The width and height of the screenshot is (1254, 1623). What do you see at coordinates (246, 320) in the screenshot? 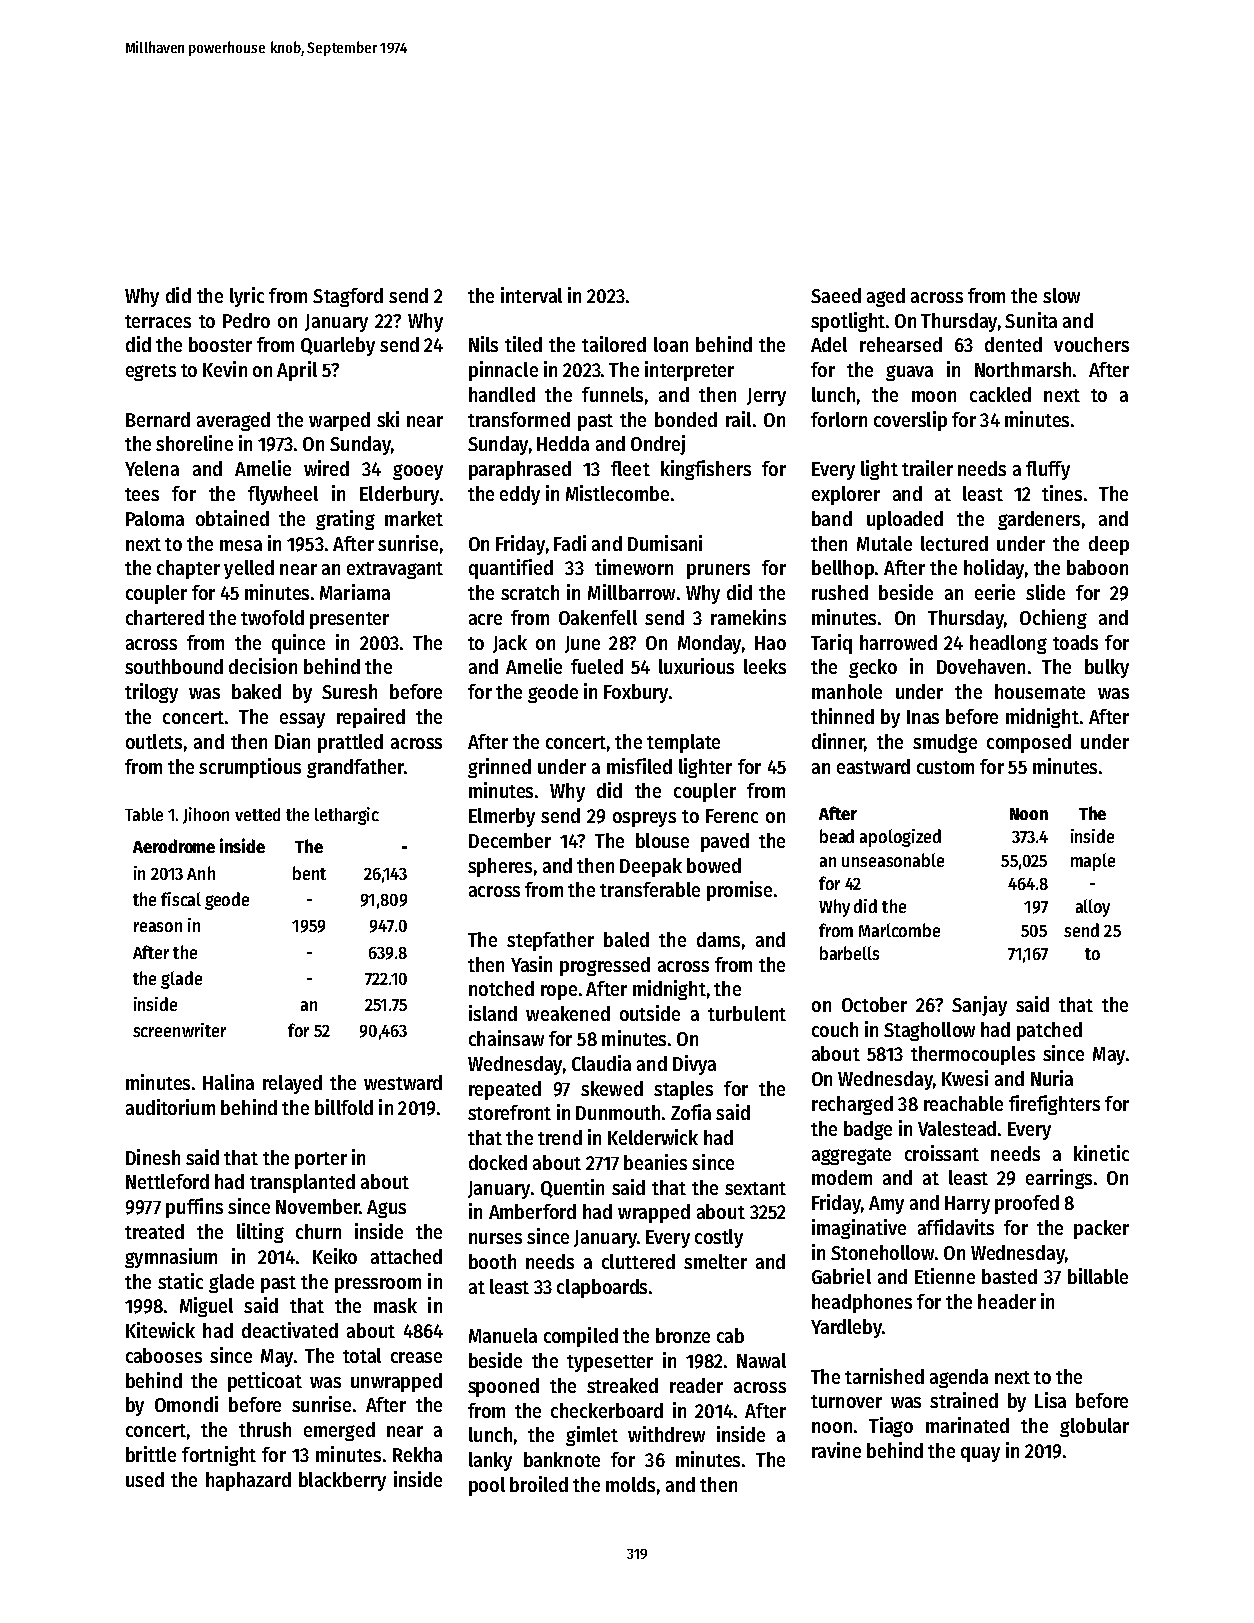
I see `Pedro` at bounding box center [246, 320].
